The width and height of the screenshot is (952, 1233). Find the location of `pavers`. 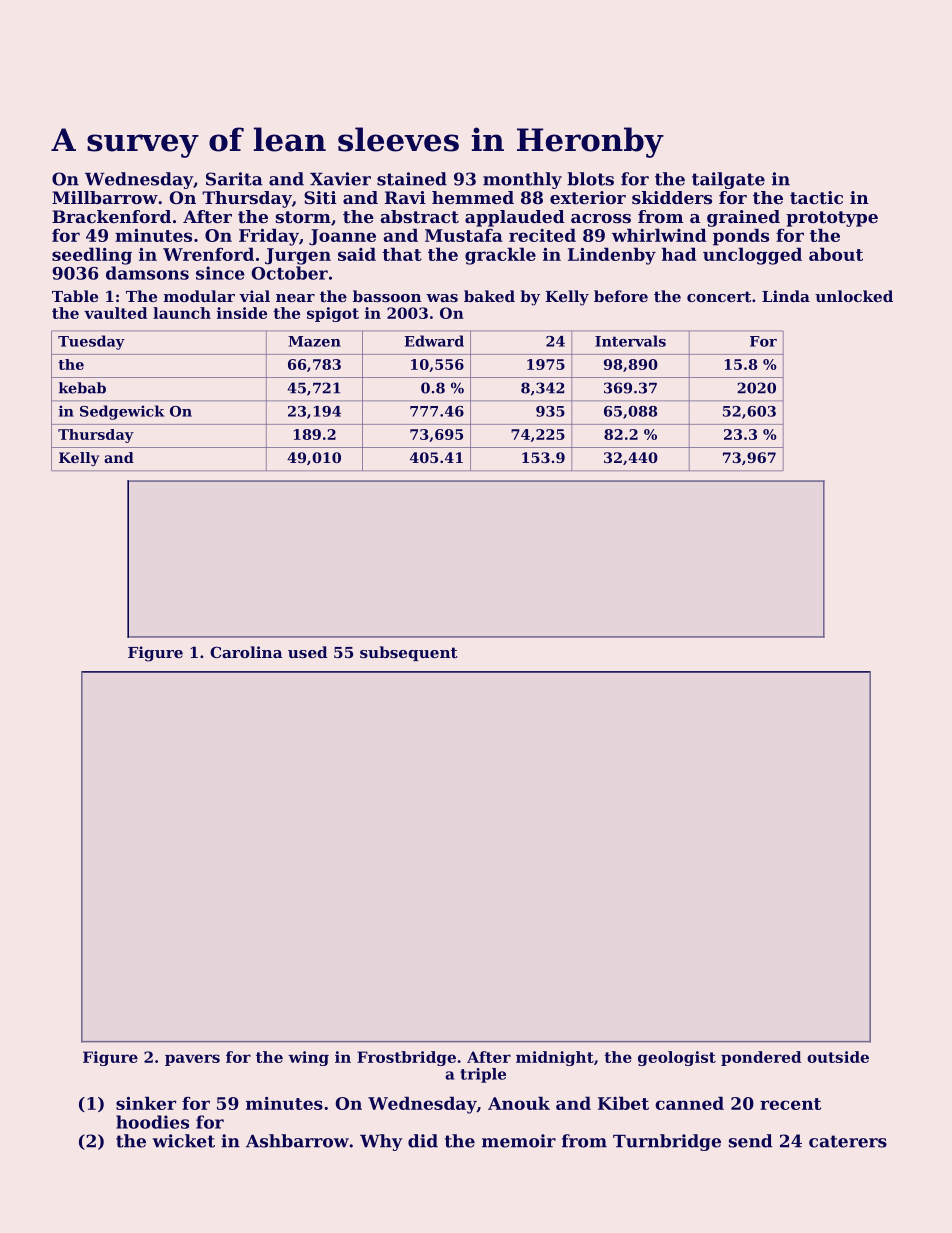

pavers is located at coordinates (192, 1060).
